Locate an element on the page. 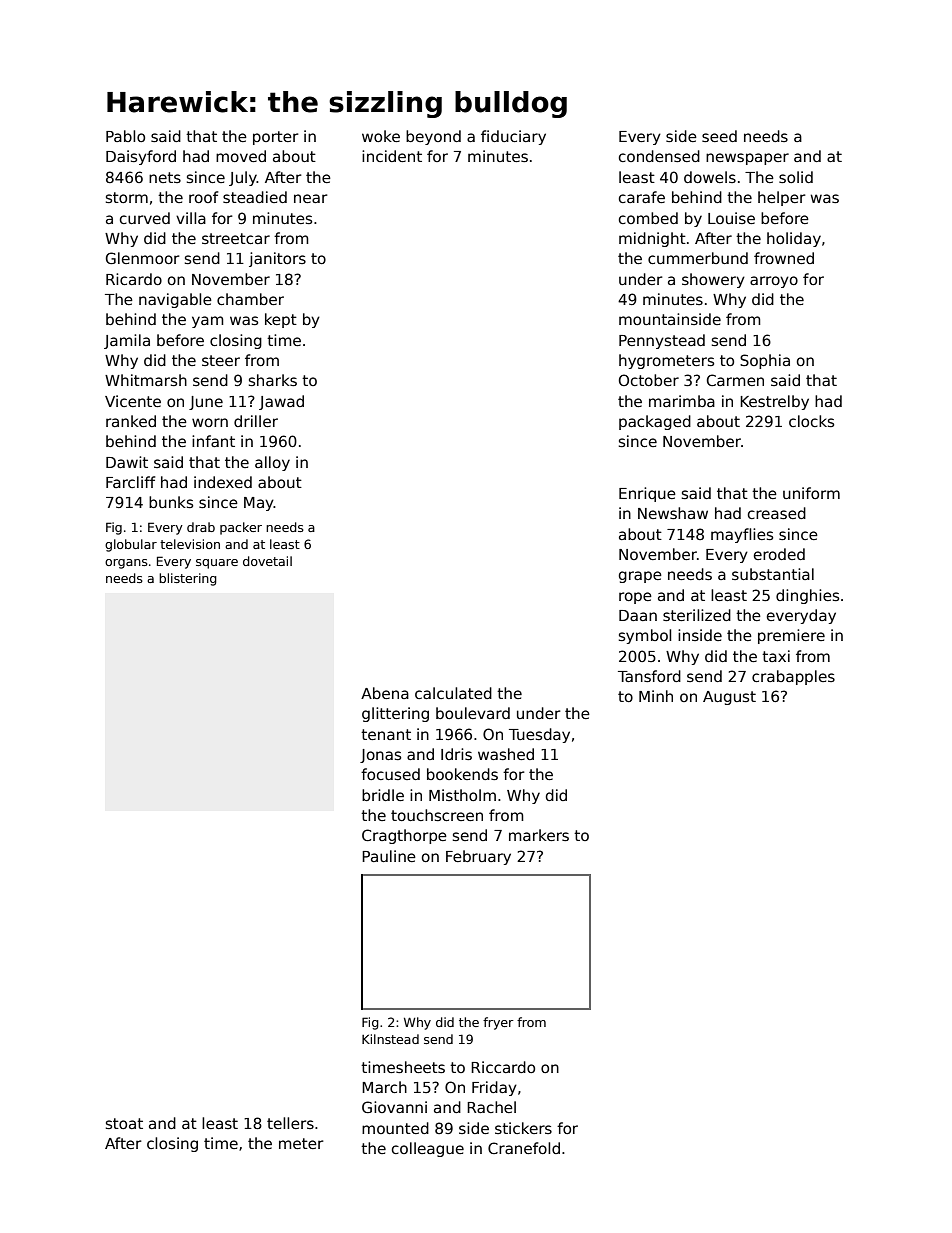 This page has width=952, height=1233. colleague is located at coordinates (428, 1149).
